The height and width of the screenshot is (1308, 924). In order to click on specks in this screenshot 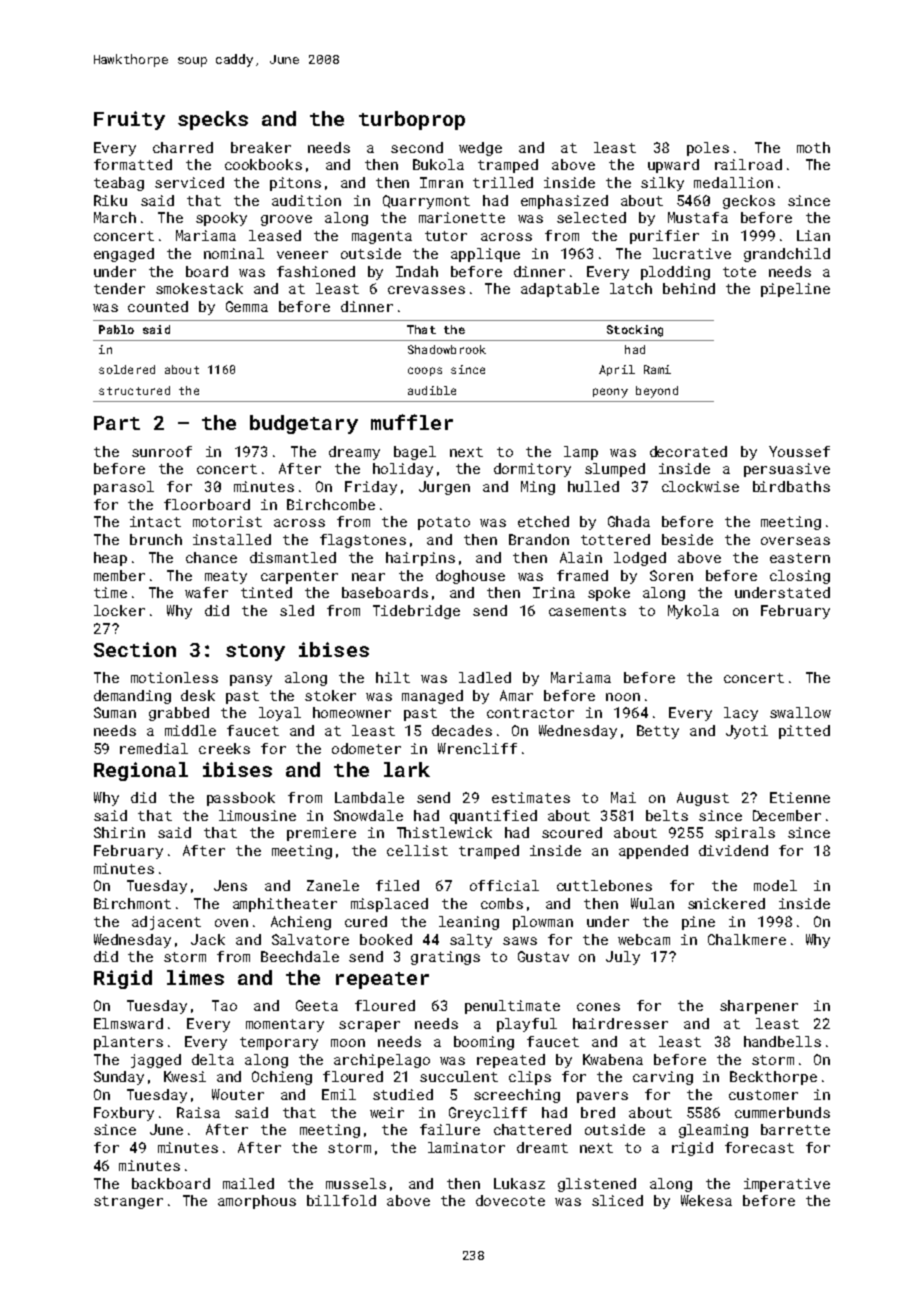, I will do `click(213, 120)`.
